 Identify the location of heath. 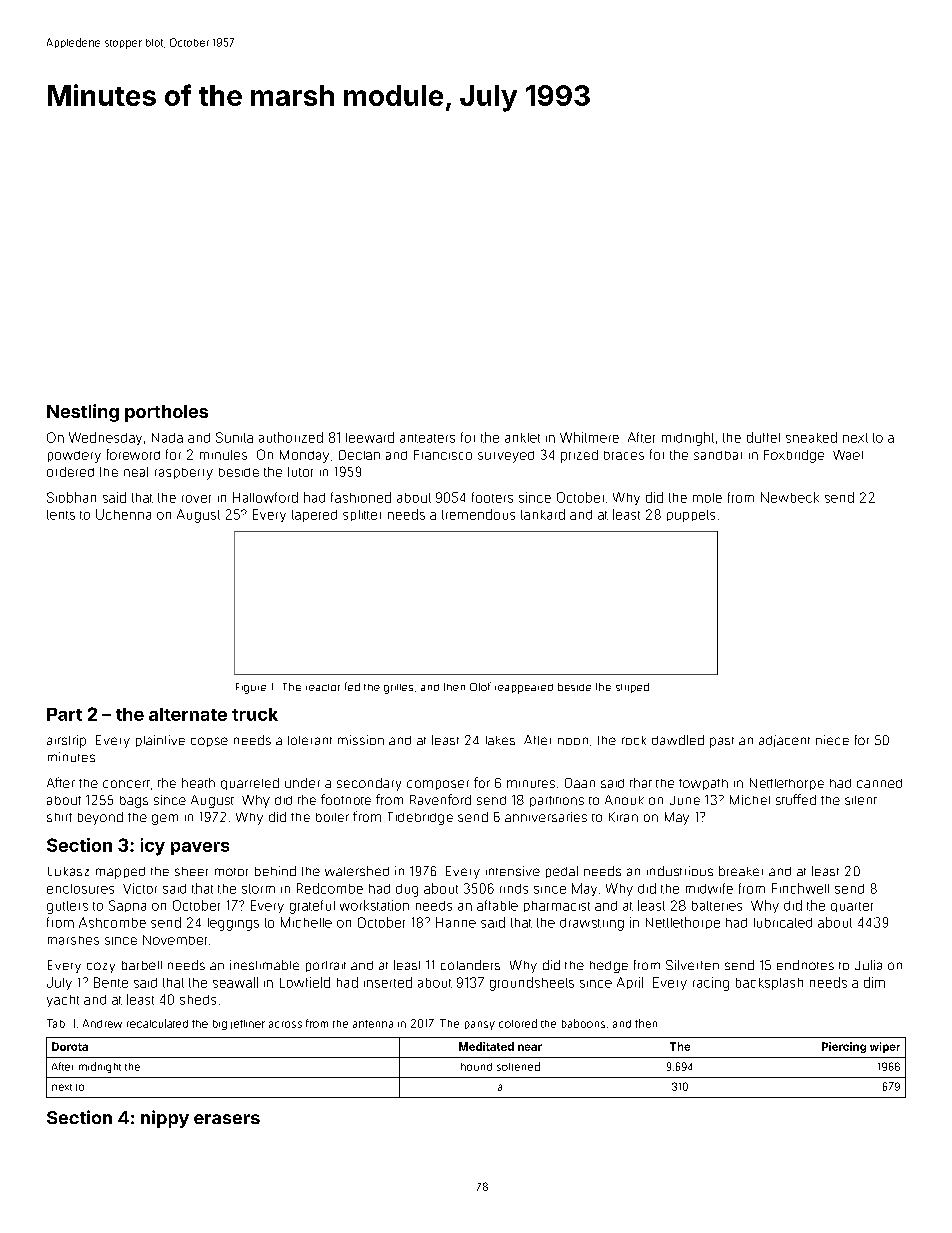
(198, 783).
